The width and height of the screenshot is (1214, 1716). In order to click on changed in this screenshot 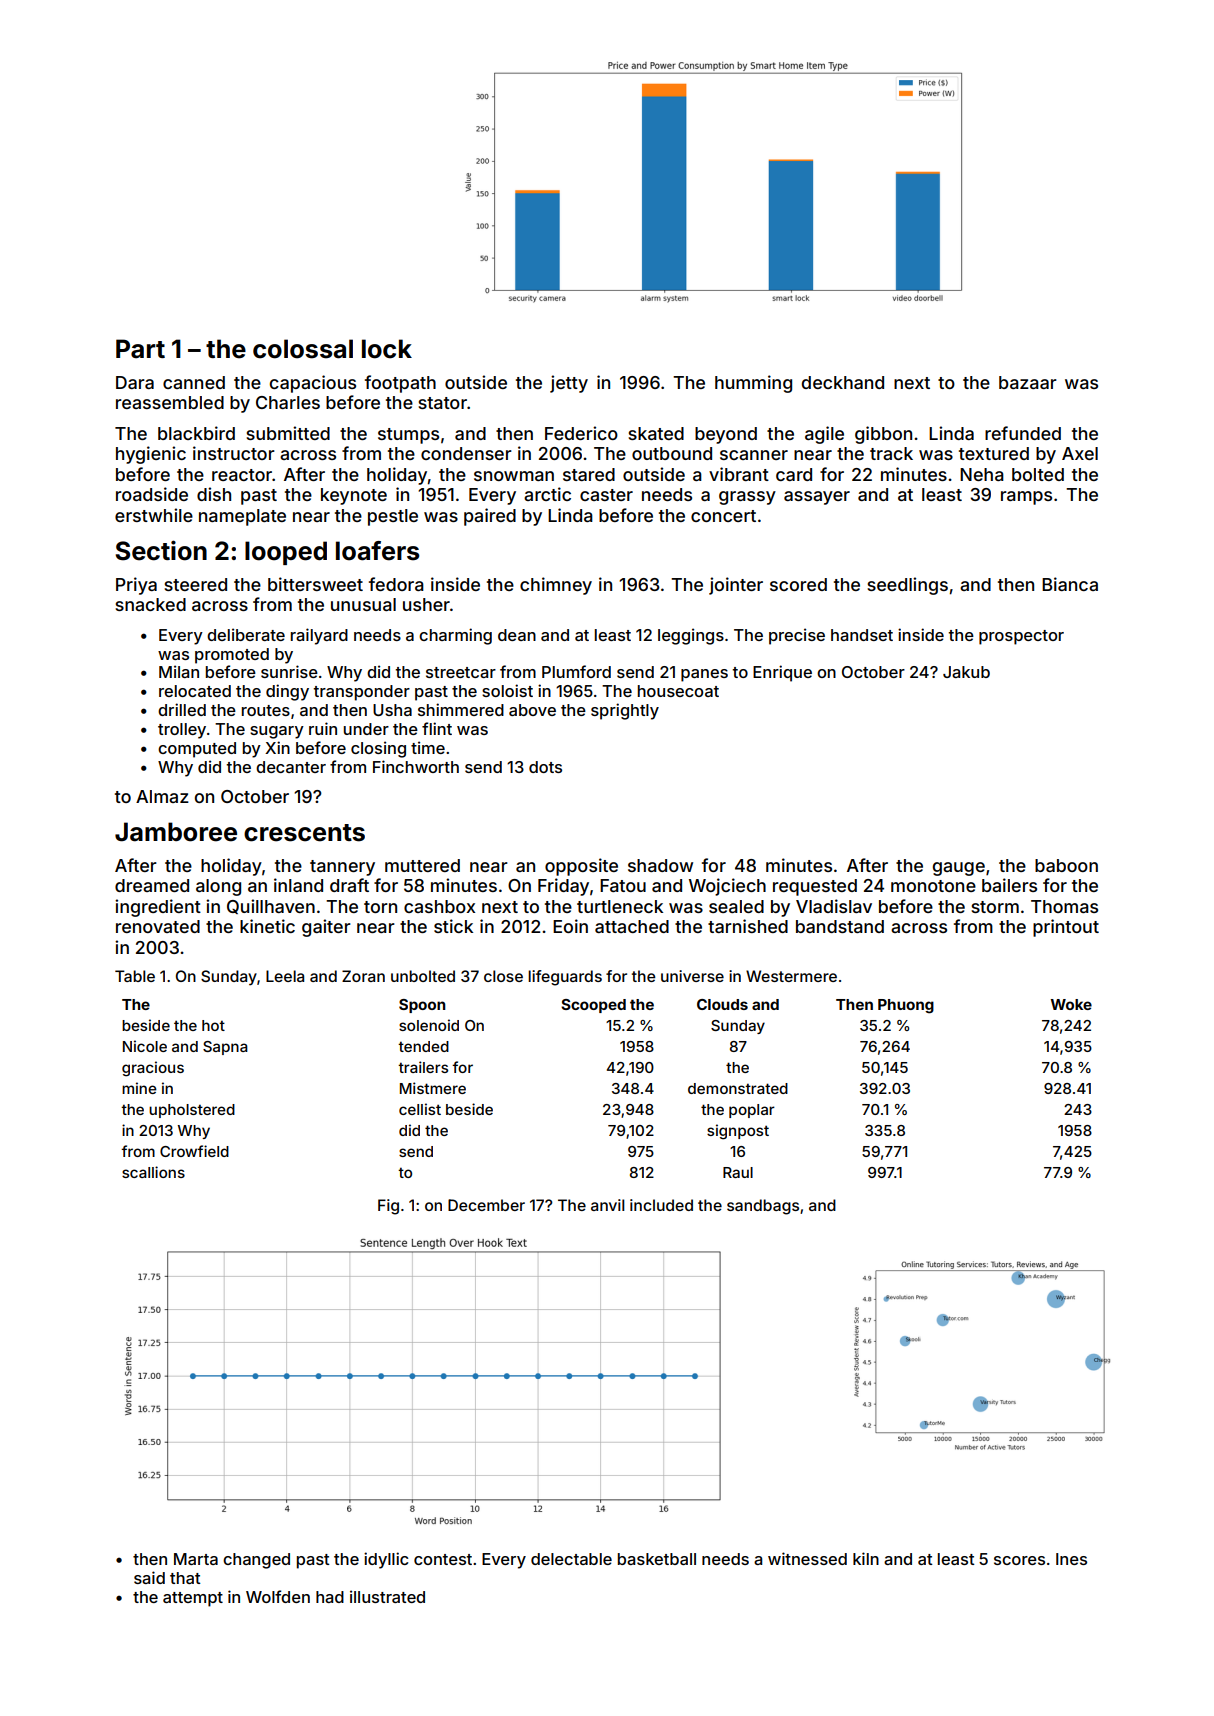, I will do `click(256, 1561)`.
